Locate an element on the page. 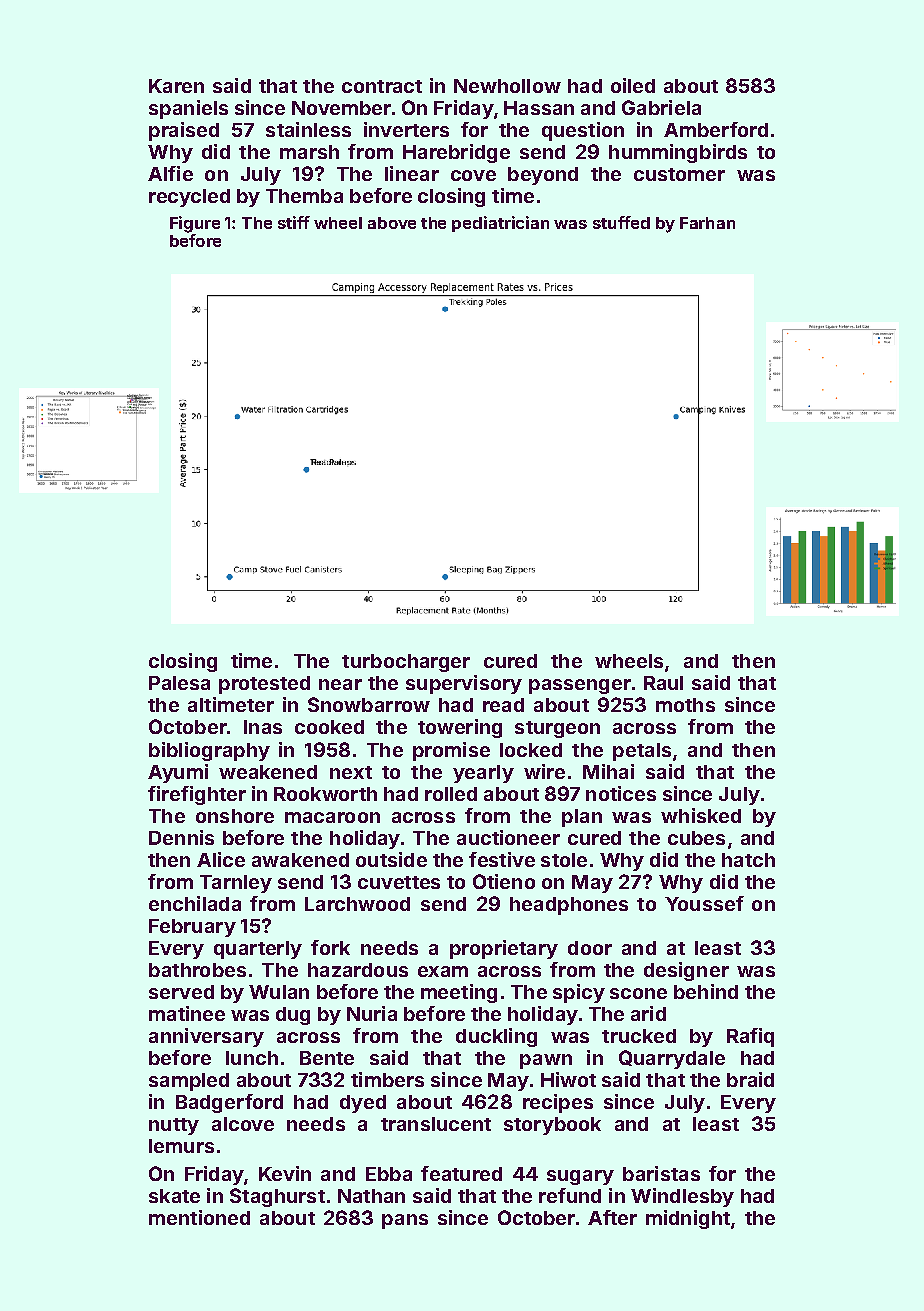  stiff is located at coordinates (294, 222).
